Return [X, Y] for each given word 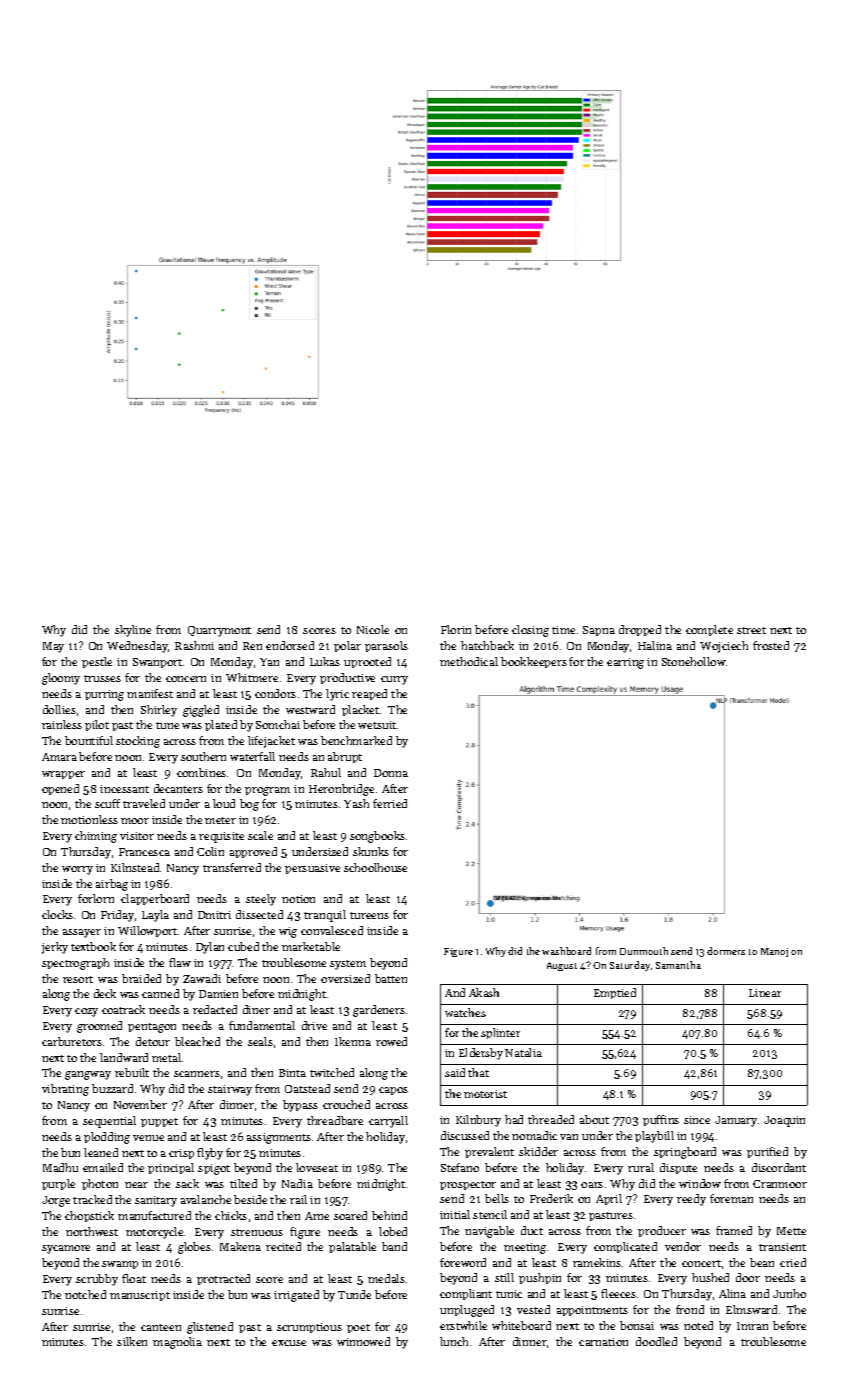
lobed [393, 1231]
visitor [137, 836]
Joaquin [784, 1121]
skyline [133, 631]
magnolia [177, 1343]
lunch [454, 1341]
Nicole [373, 629]
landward [124, 1057]
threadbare [335, 1120]
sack [187, 1183]
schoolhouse [375, 867]
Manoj [774, 952]
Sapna [599, 631]
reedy [691, 1200]
